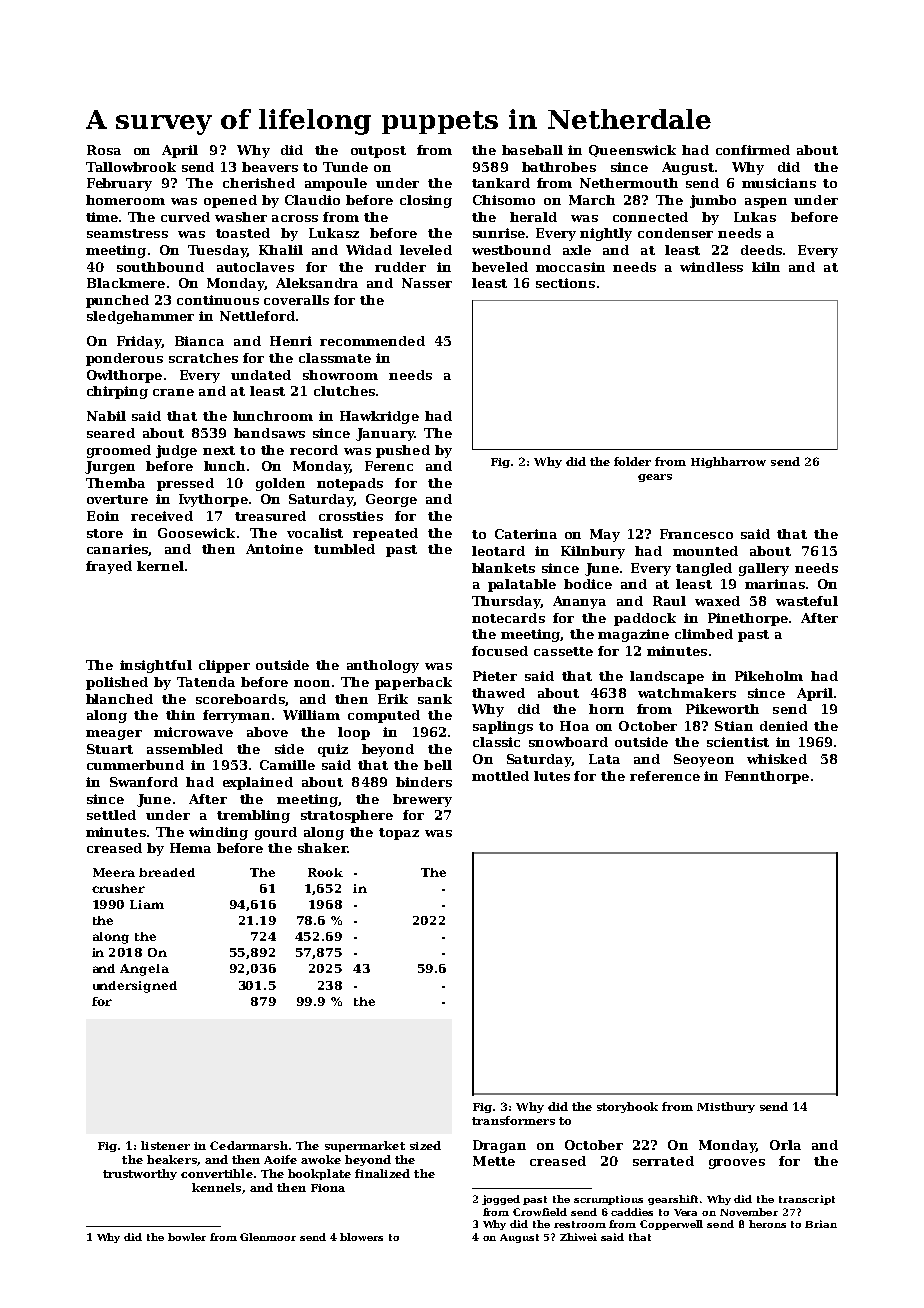 The width and height of the screenshot is (924, 1308). What do you see at coordinates (144, 970) in the screenshot?
I see `Angela` at bounding box center [144, 970].
